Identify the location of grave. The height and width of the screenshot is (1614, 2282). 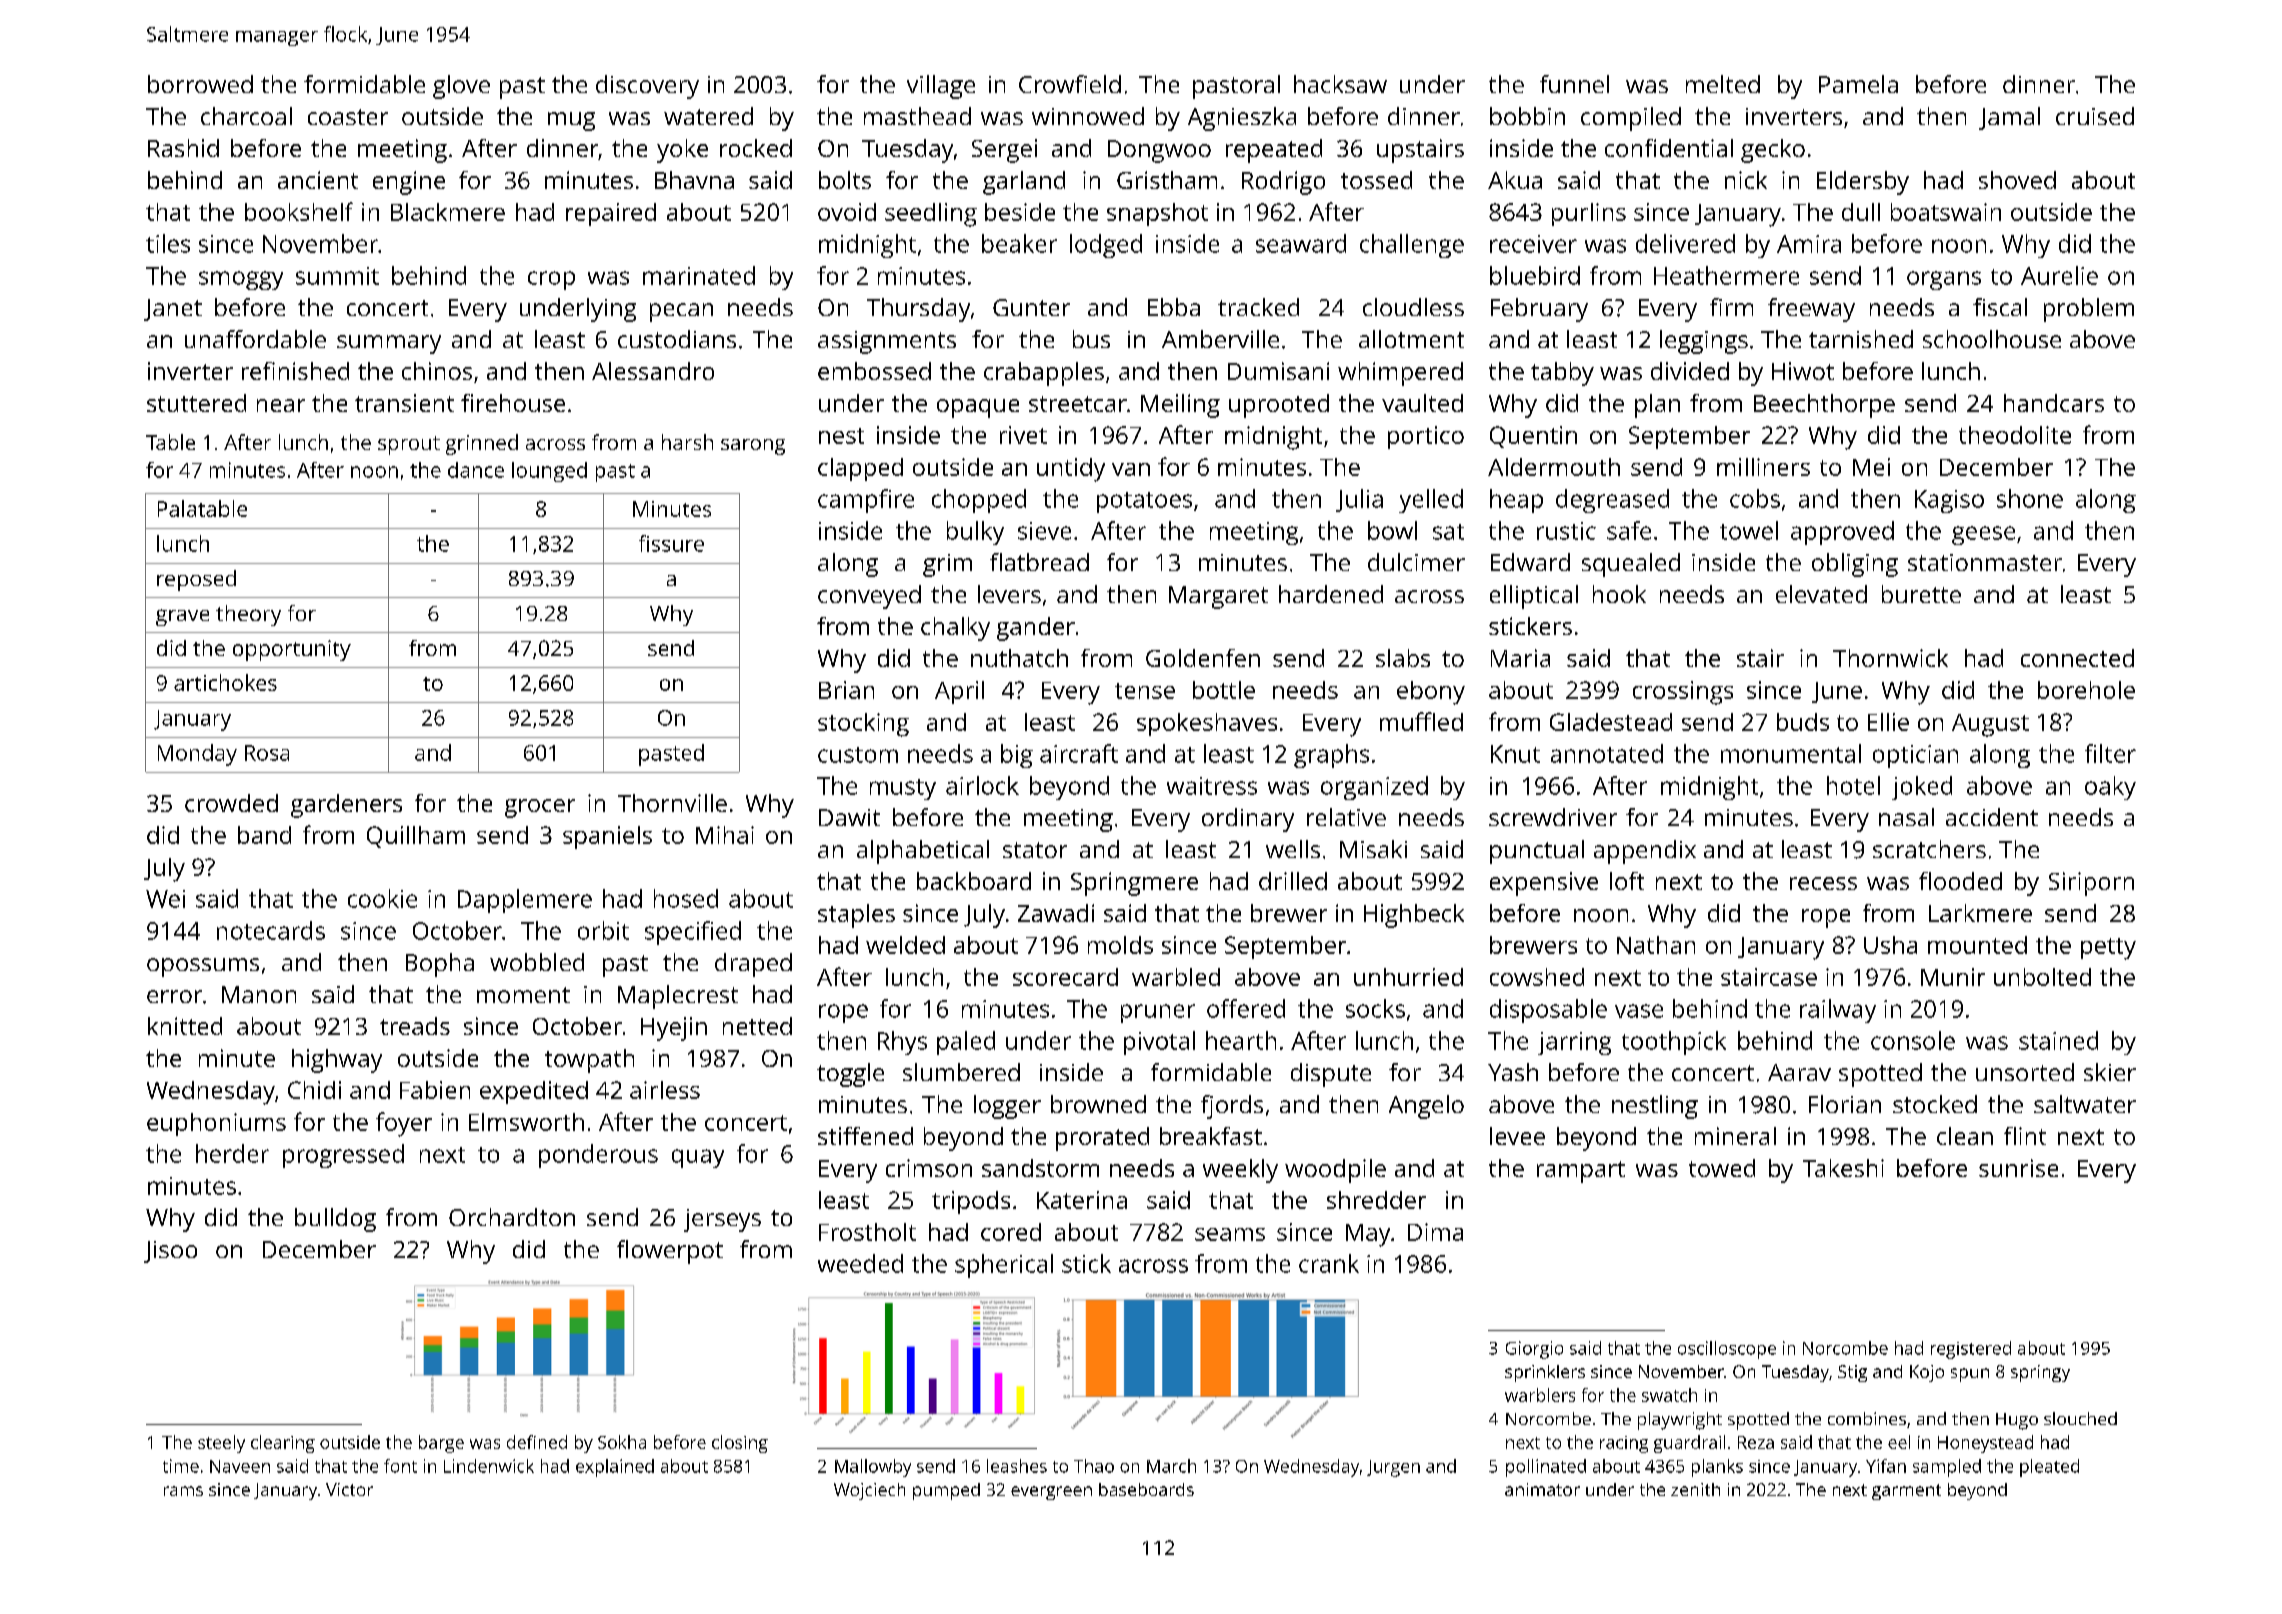
(182, 617).
